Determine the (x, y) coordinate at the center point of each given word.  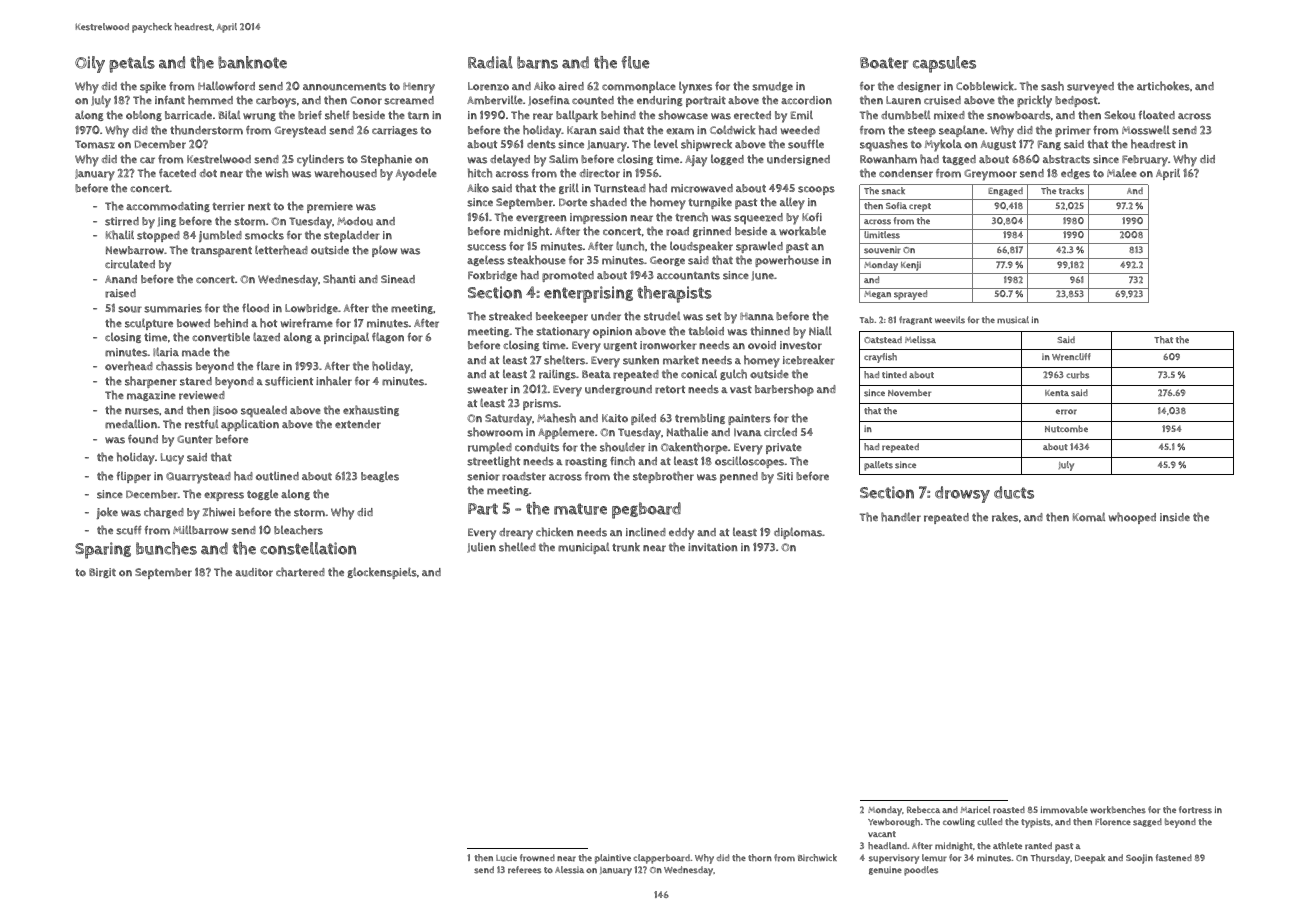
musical (1013, 320)
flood (255, 308)
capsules (944, 64)
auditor (254, 572)
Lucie (506, 858)
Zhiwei (219, 512)
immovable (1064, 809)
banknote (252, 62)
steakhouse (536, 260)
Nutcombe (1066, 429)
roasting (586, 462)
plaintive (613, 859)
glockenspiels (382, 573)
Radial (490, 62)
